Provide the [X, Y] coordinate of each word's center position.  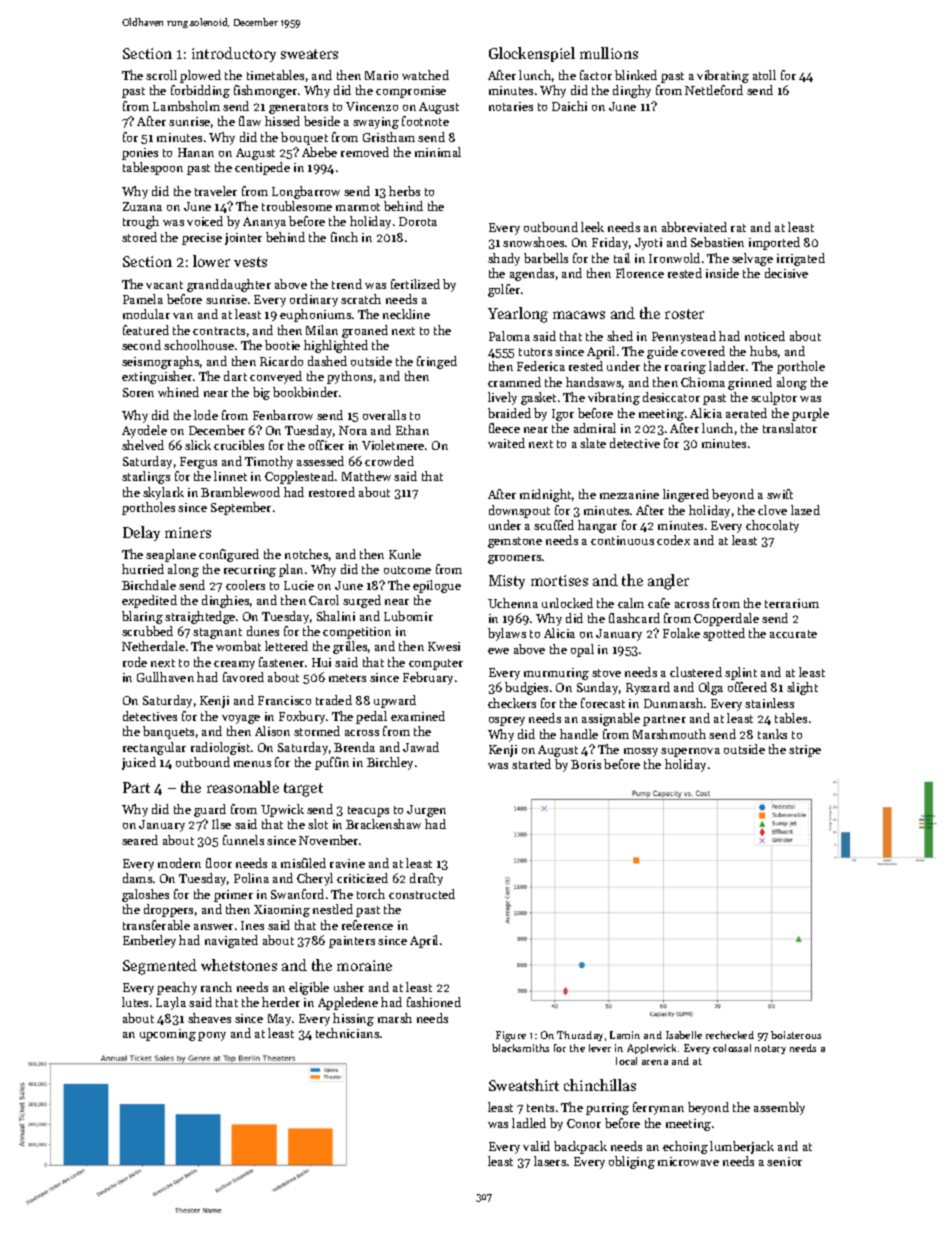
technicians [347, 1033]
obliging [632, 1162]
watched [425, 75]
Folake [681, 633]
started [531, 764]
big [261, 393]
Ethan [412, 430]
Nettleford [714, 90]
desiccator [671, 397]
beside [322, 121]
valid [536, 1146]
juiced [139, 763]
